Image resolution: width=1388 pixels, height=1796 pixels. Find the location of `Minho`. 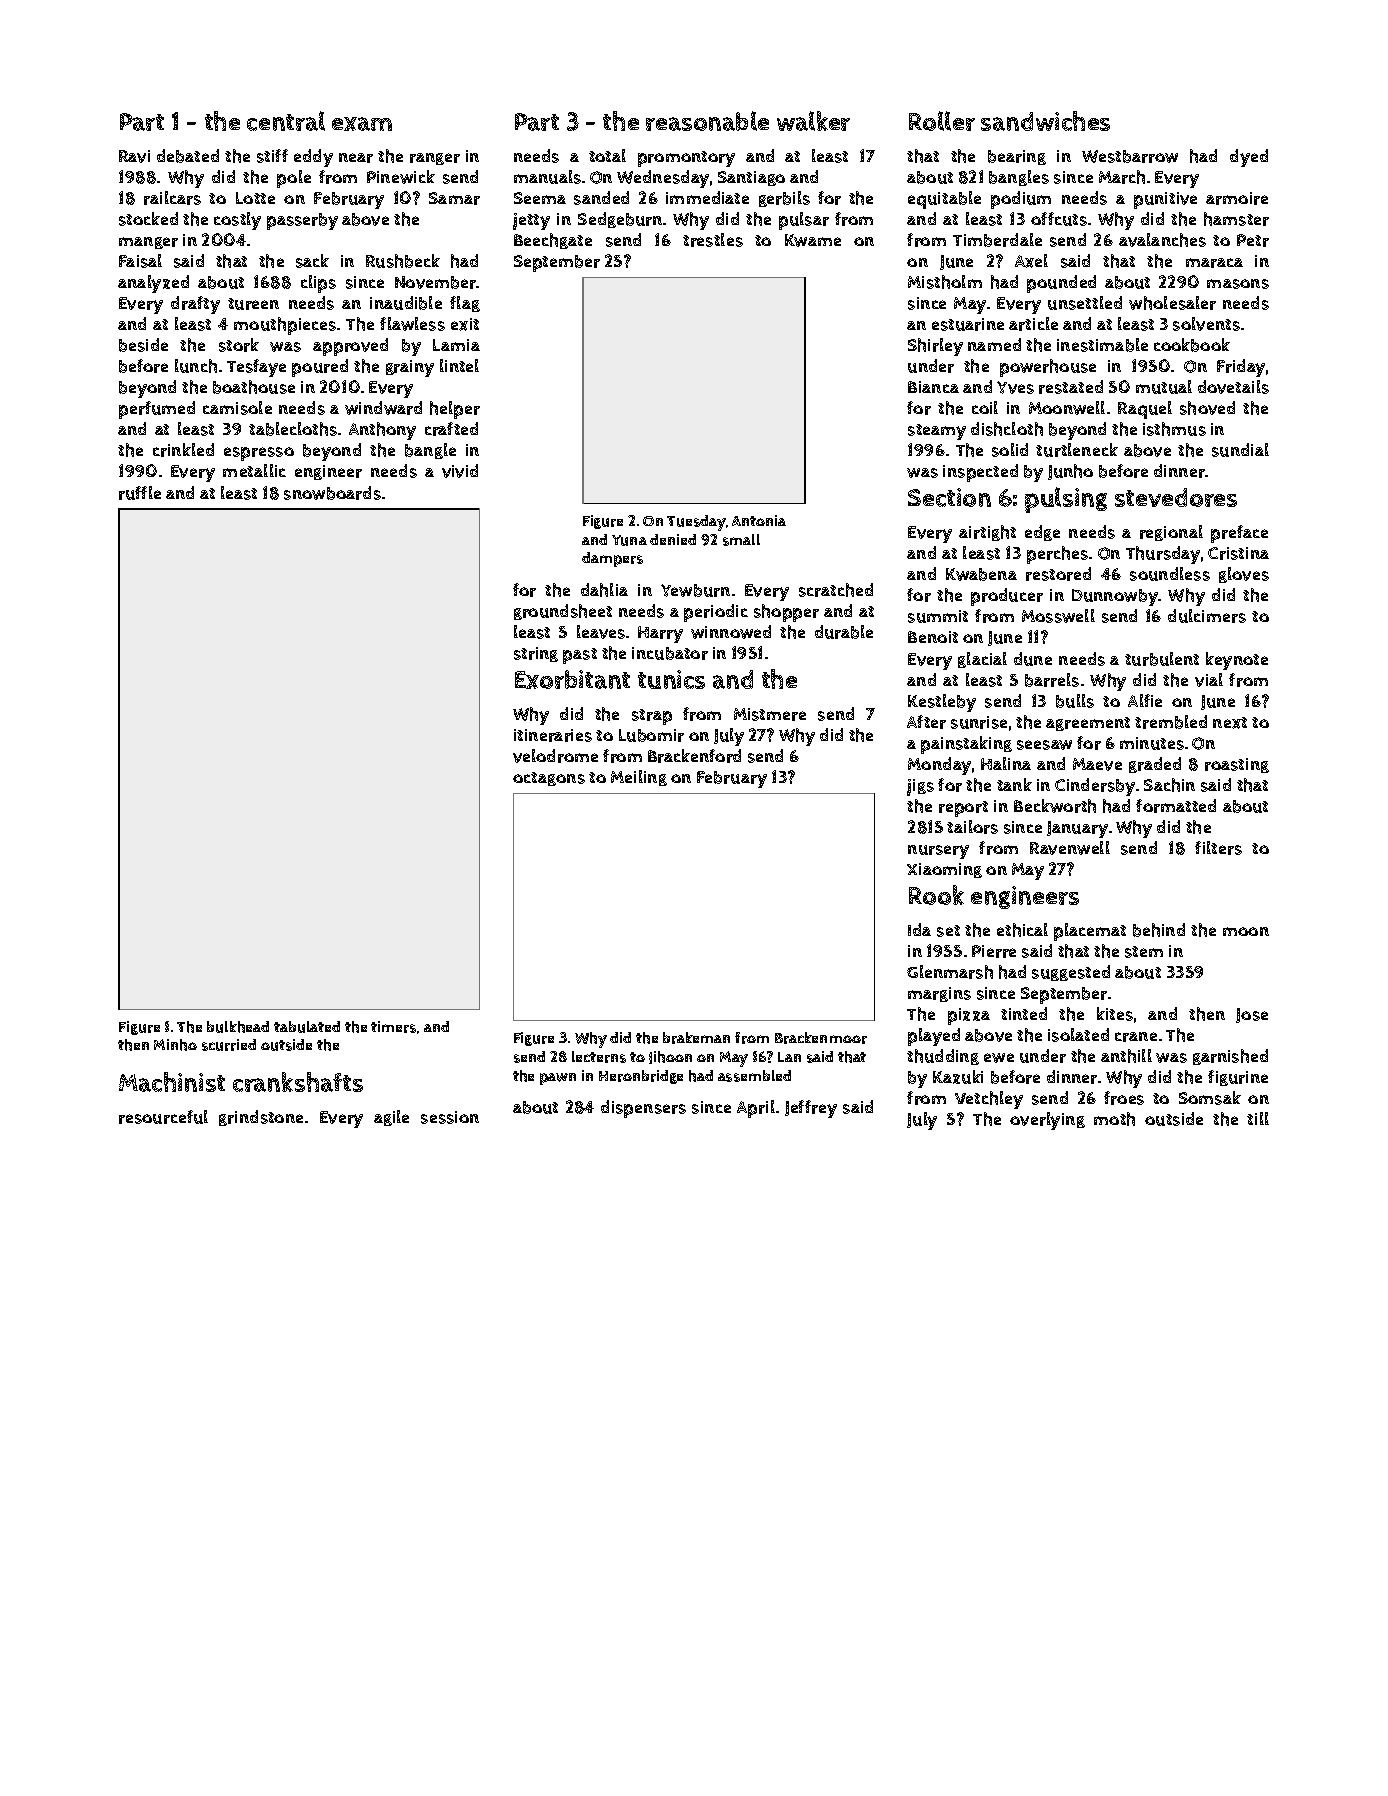

Minho is located at coordinates (175, 1045).
